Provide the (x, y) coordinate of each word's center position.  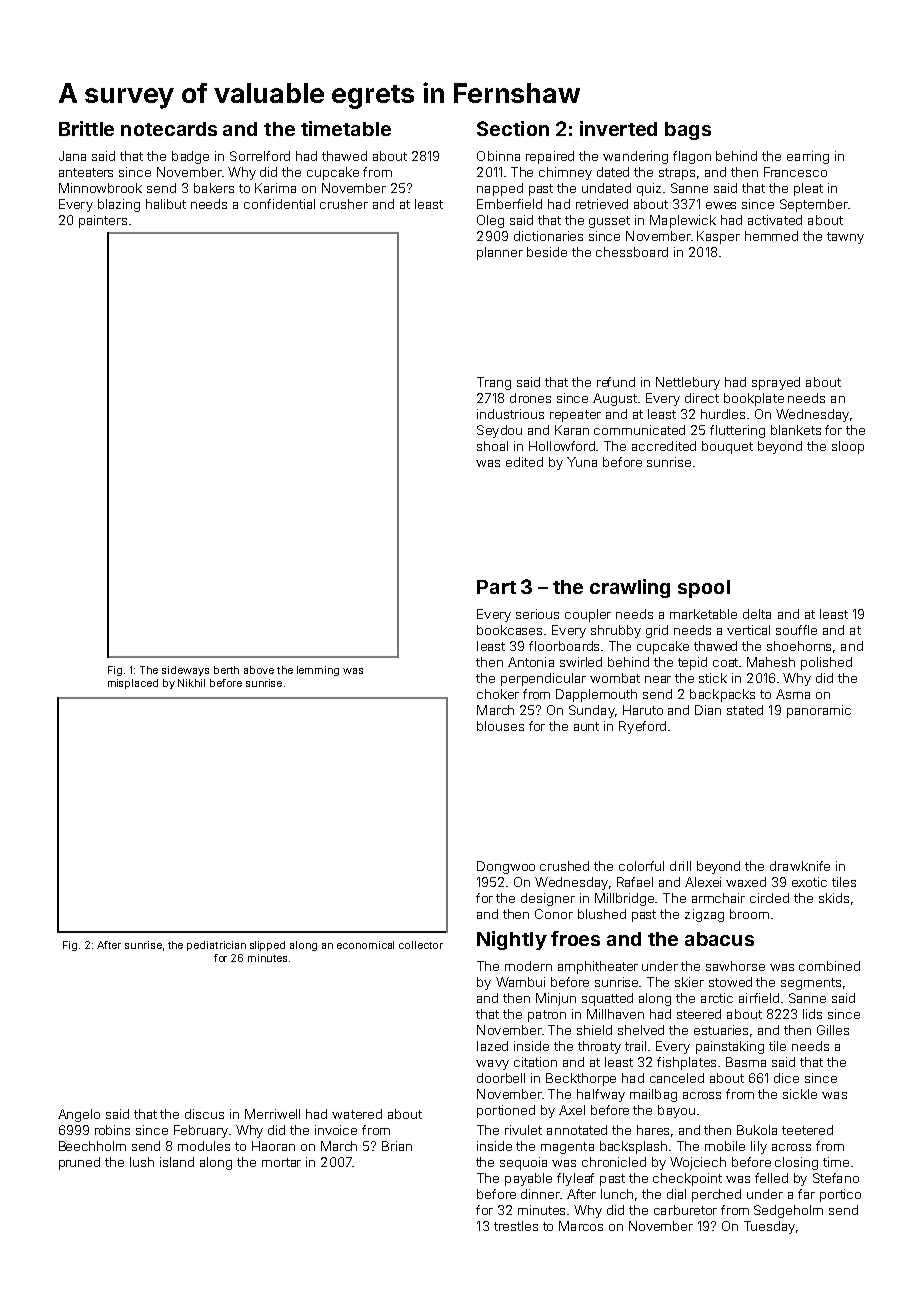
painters (103, 221)
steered (699, 1014)
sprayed (776, 383)
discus (204, 1114)
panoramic (819, 711)
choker (498, 694)
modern (528, 966)
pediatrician (216, 946)
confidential (279, 204)
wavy (492, 1065)
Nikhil (191, 683)
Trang (494, 383)
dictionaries (548, 236)
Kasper (718, 237)
